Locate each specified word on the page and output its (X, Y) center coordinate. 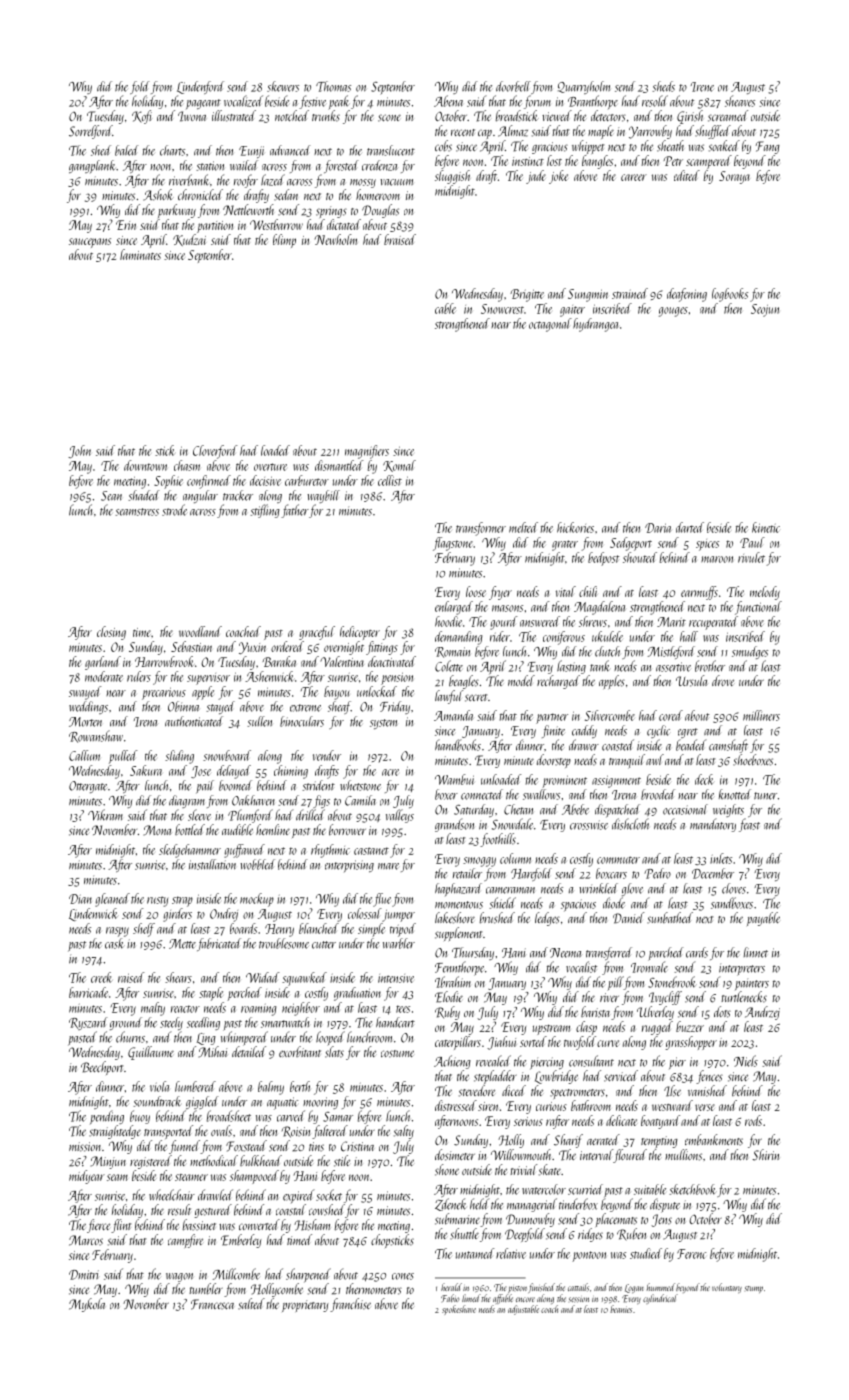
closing (111, 633)
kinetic (766, 527)
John (79, 452)
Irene (702, 87)
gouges (673, 312)
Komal (399, 466)
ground (126, 1023)
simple (371, 930)
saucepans (90, 243)
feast (749, 825)
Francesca (212, 1304)
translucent (391, 150)
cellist (390, 480)
